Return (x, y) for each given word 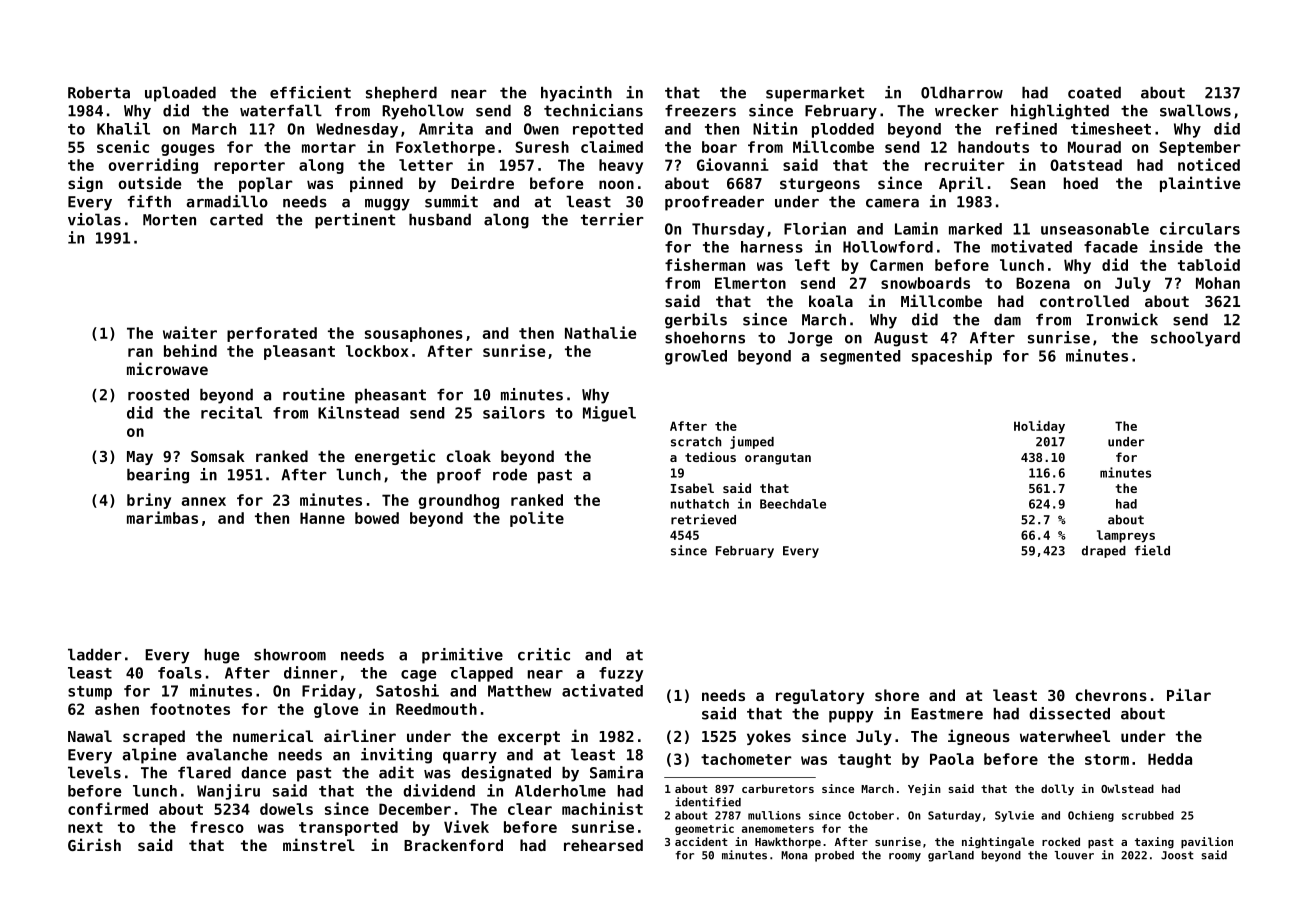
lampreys (1126, 536)
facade (1111, 247)
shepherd (401, 94)
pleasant (299, 352)
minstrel (319, 844)
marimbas (162, 517)
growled (696, 357)
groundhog (458, 501)
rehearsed (603, 845)
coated (1094, 92)
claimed (612, 146)
